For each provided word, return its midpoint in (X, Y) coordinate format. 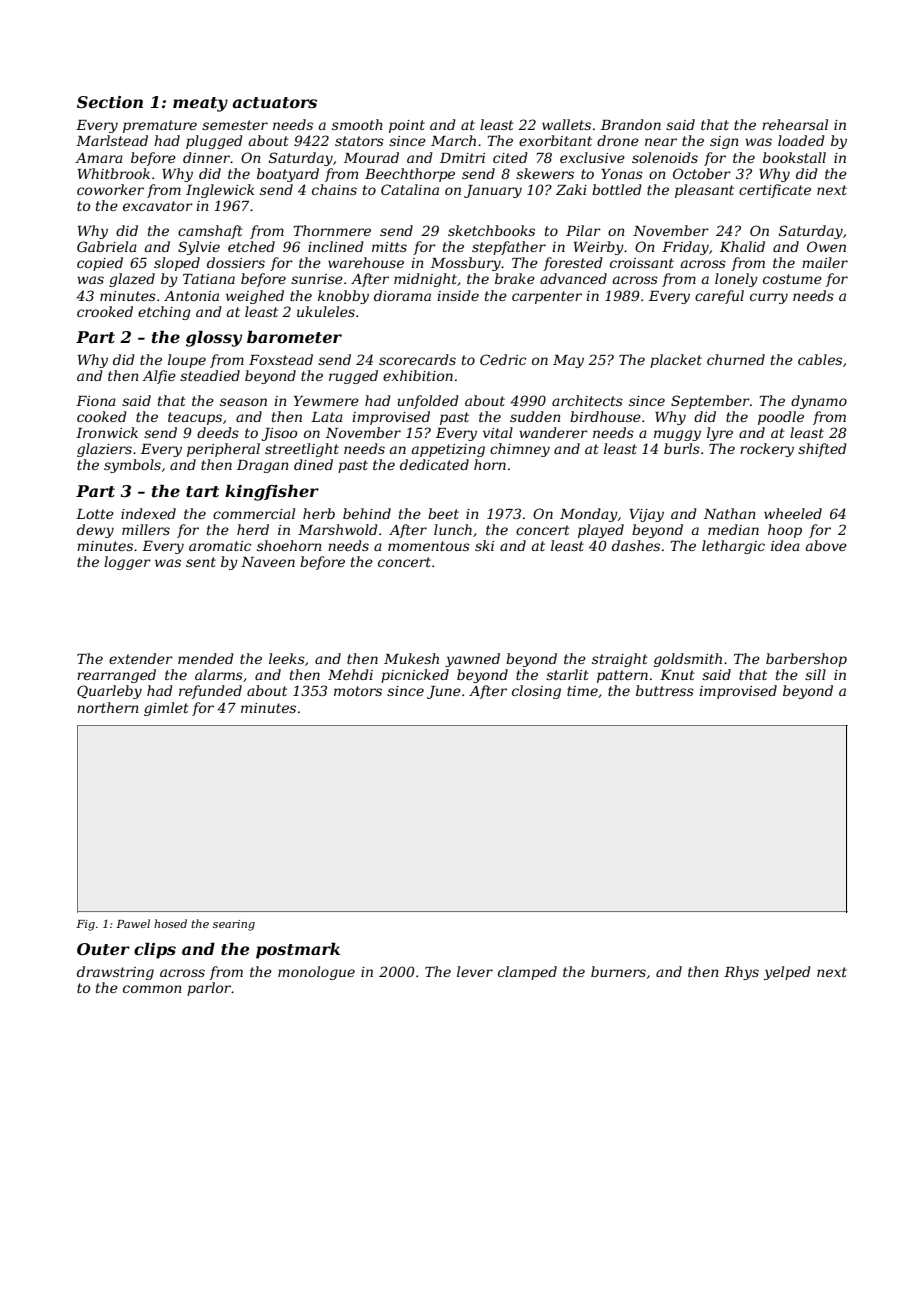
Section (110, 102)
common (152, 989)
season (243, 402)
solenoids (665, 157)
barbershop (806, 660)
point (407, 126)
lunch (453, 529)
